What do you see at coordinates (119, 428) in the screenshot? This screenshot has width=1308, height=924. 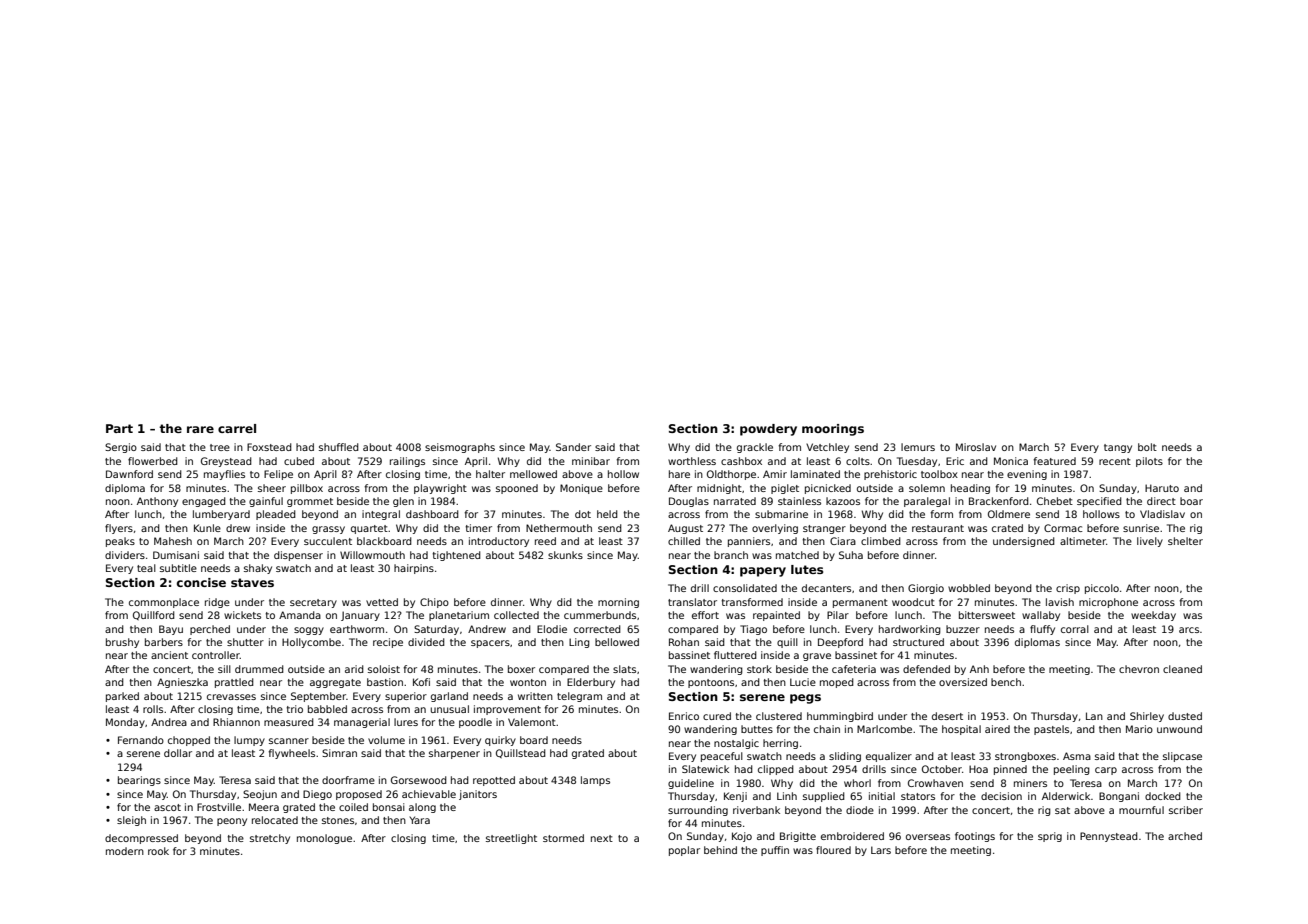 I see `Part` at bounding box center [119, 428].
